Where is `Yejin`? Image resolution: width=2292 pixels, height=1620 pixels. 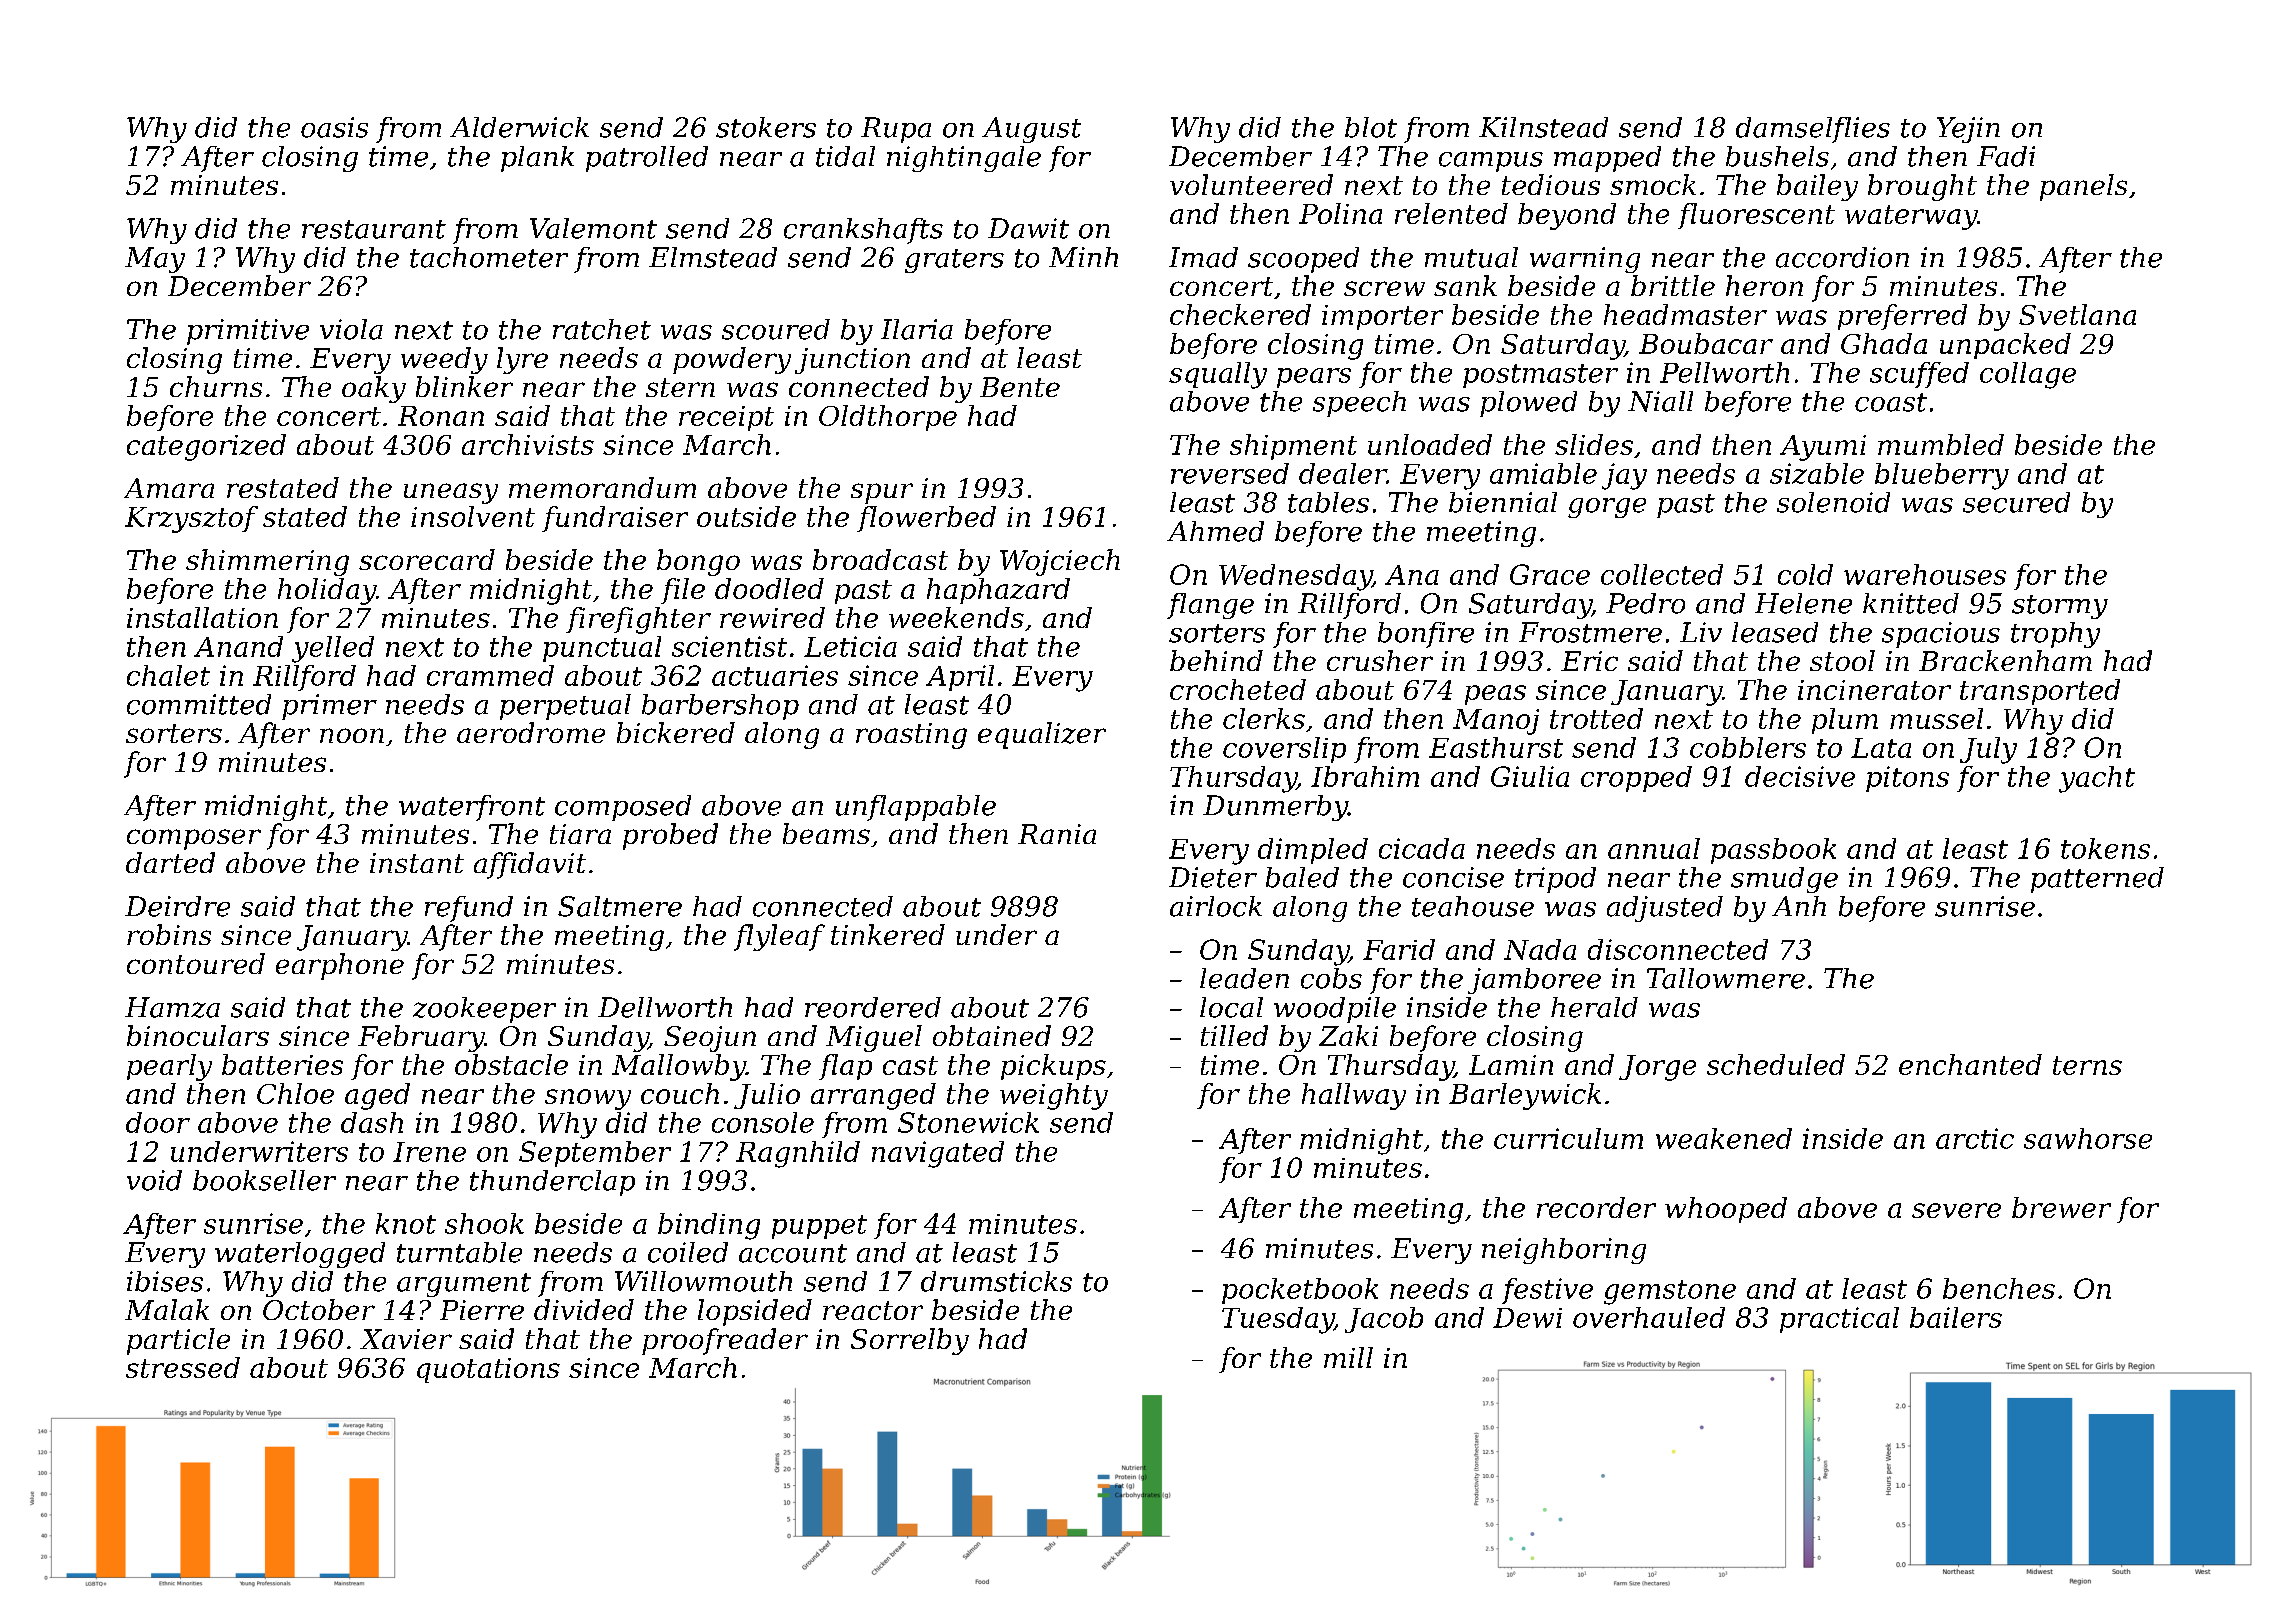 Yejin is located at coordinates (1968, 130).
